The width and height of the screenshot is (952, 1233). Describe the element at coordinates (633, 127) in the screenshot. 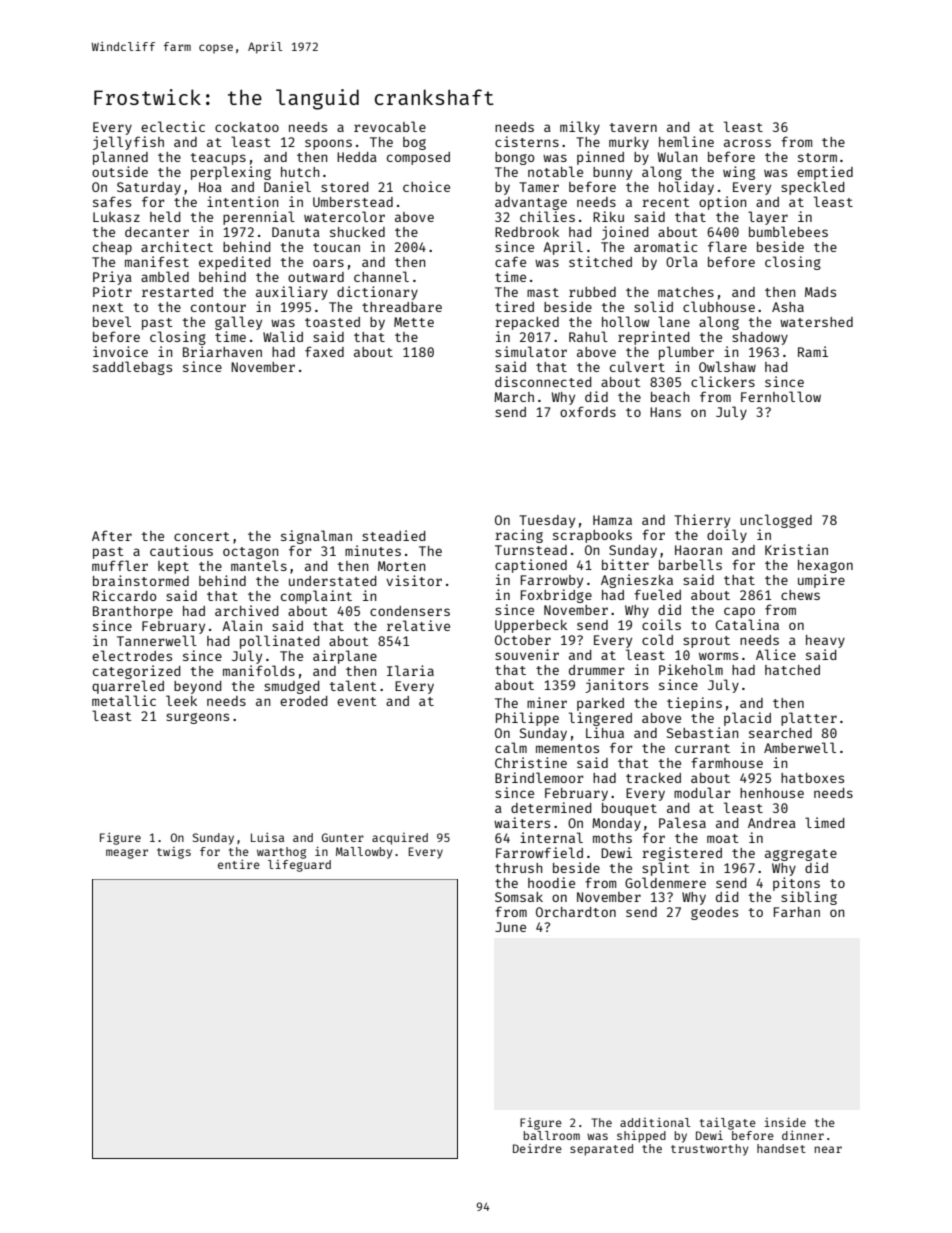

I see `tavern` at that location.
